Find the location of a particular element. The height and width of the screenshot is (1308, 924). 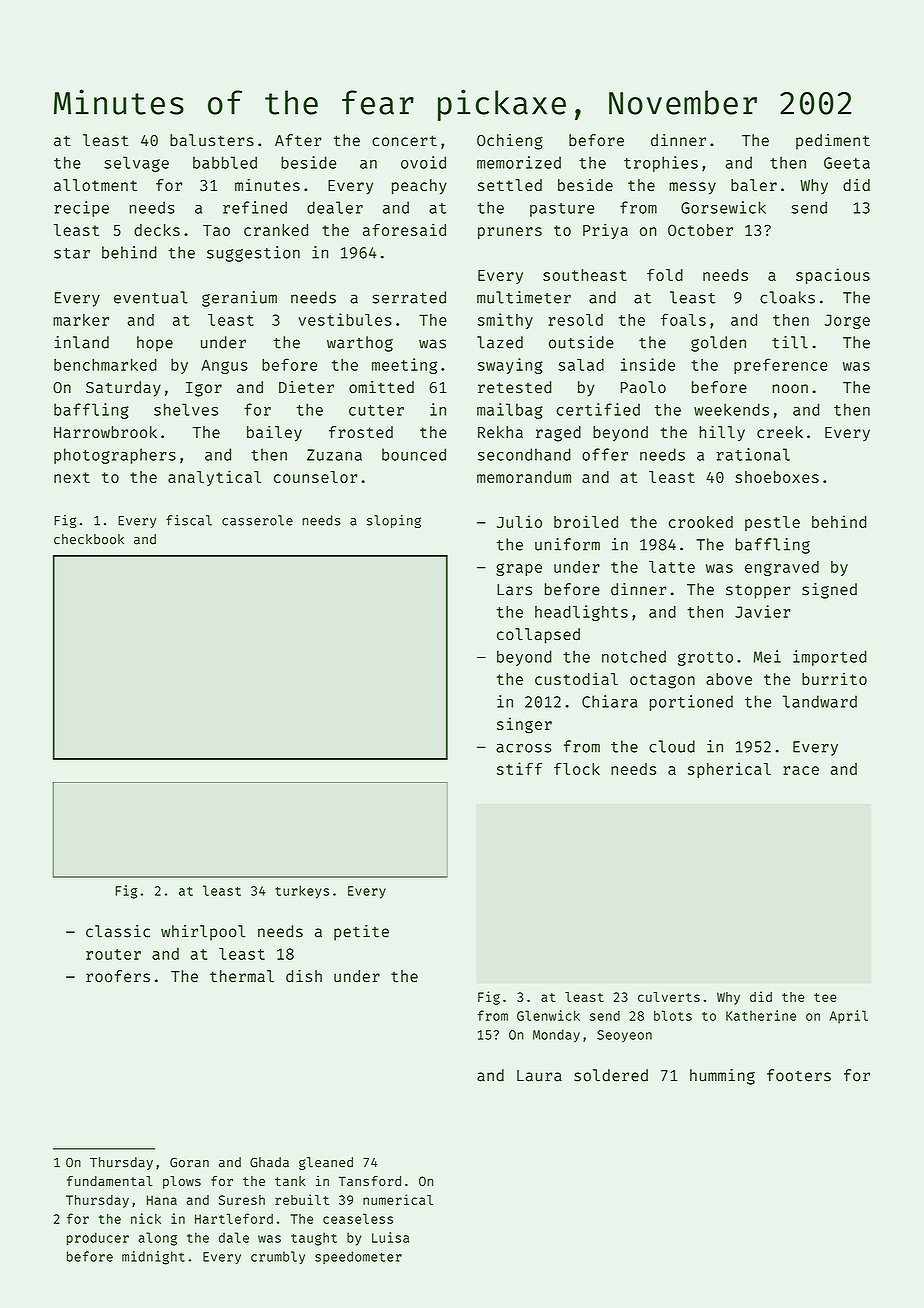

fundamental is located at coordinates (110, 1181).
